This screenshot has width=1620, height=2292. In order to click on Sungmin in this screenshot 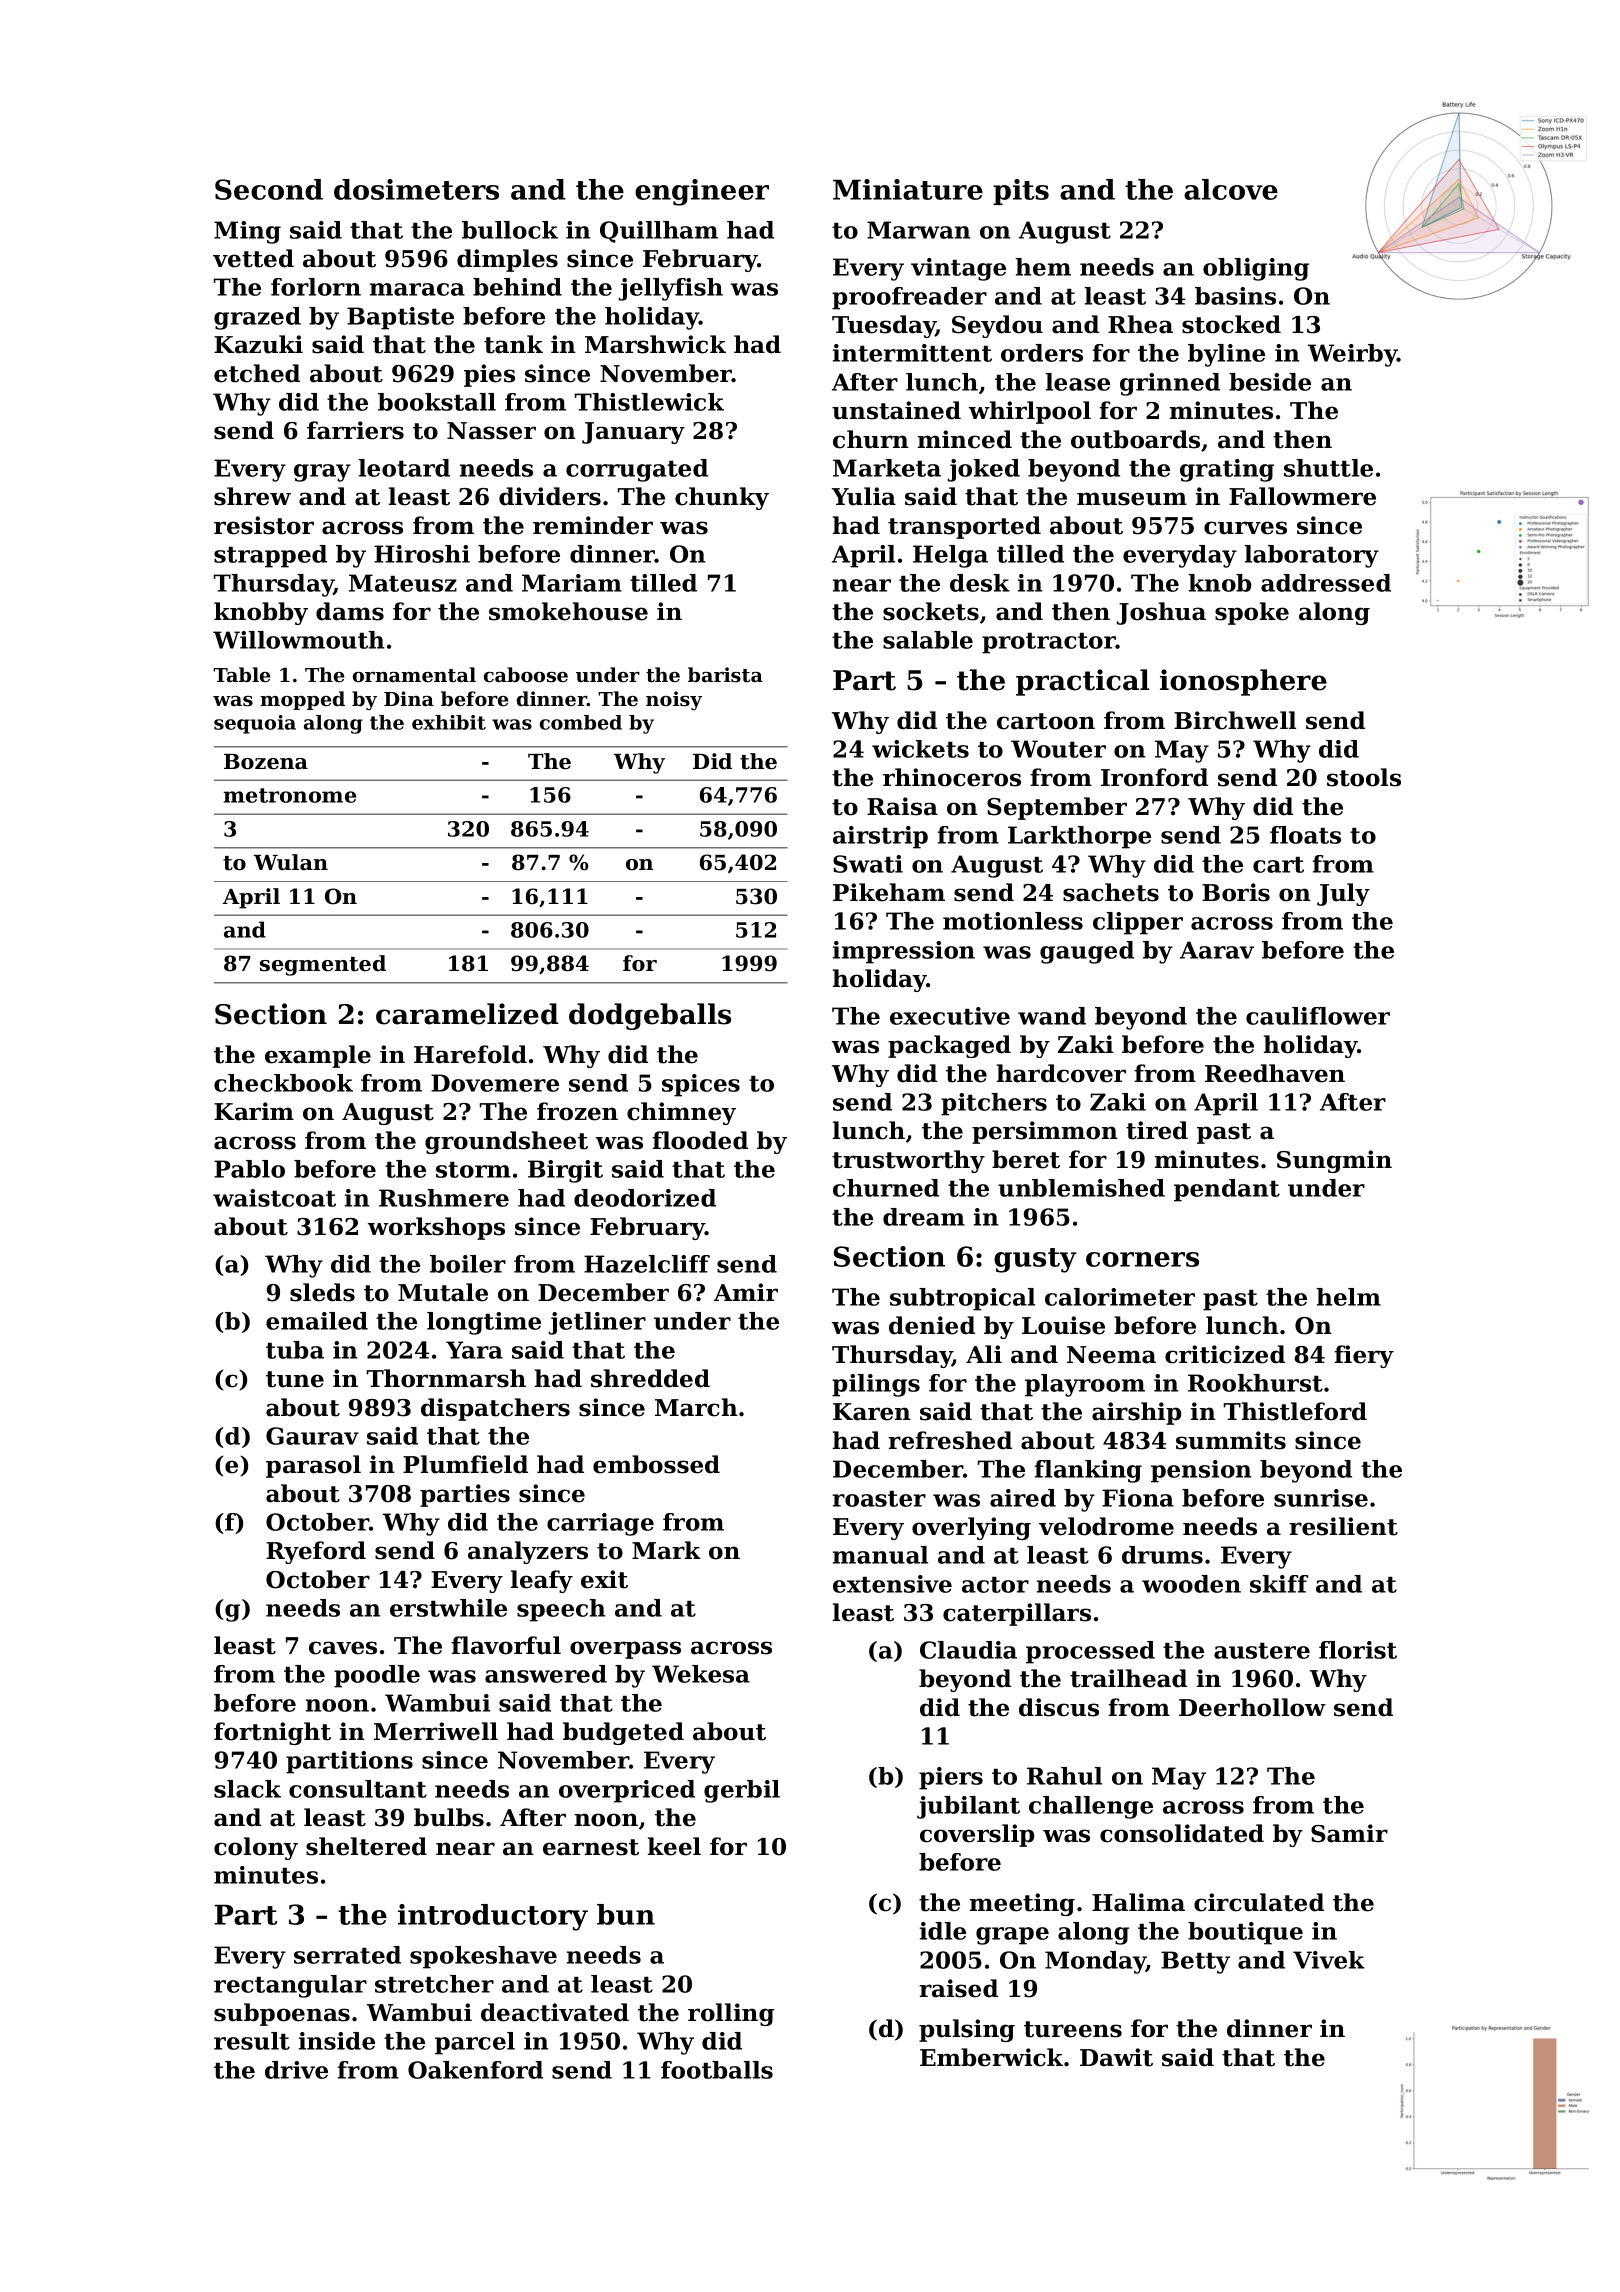, I will do `click(1334, 1161)`.
